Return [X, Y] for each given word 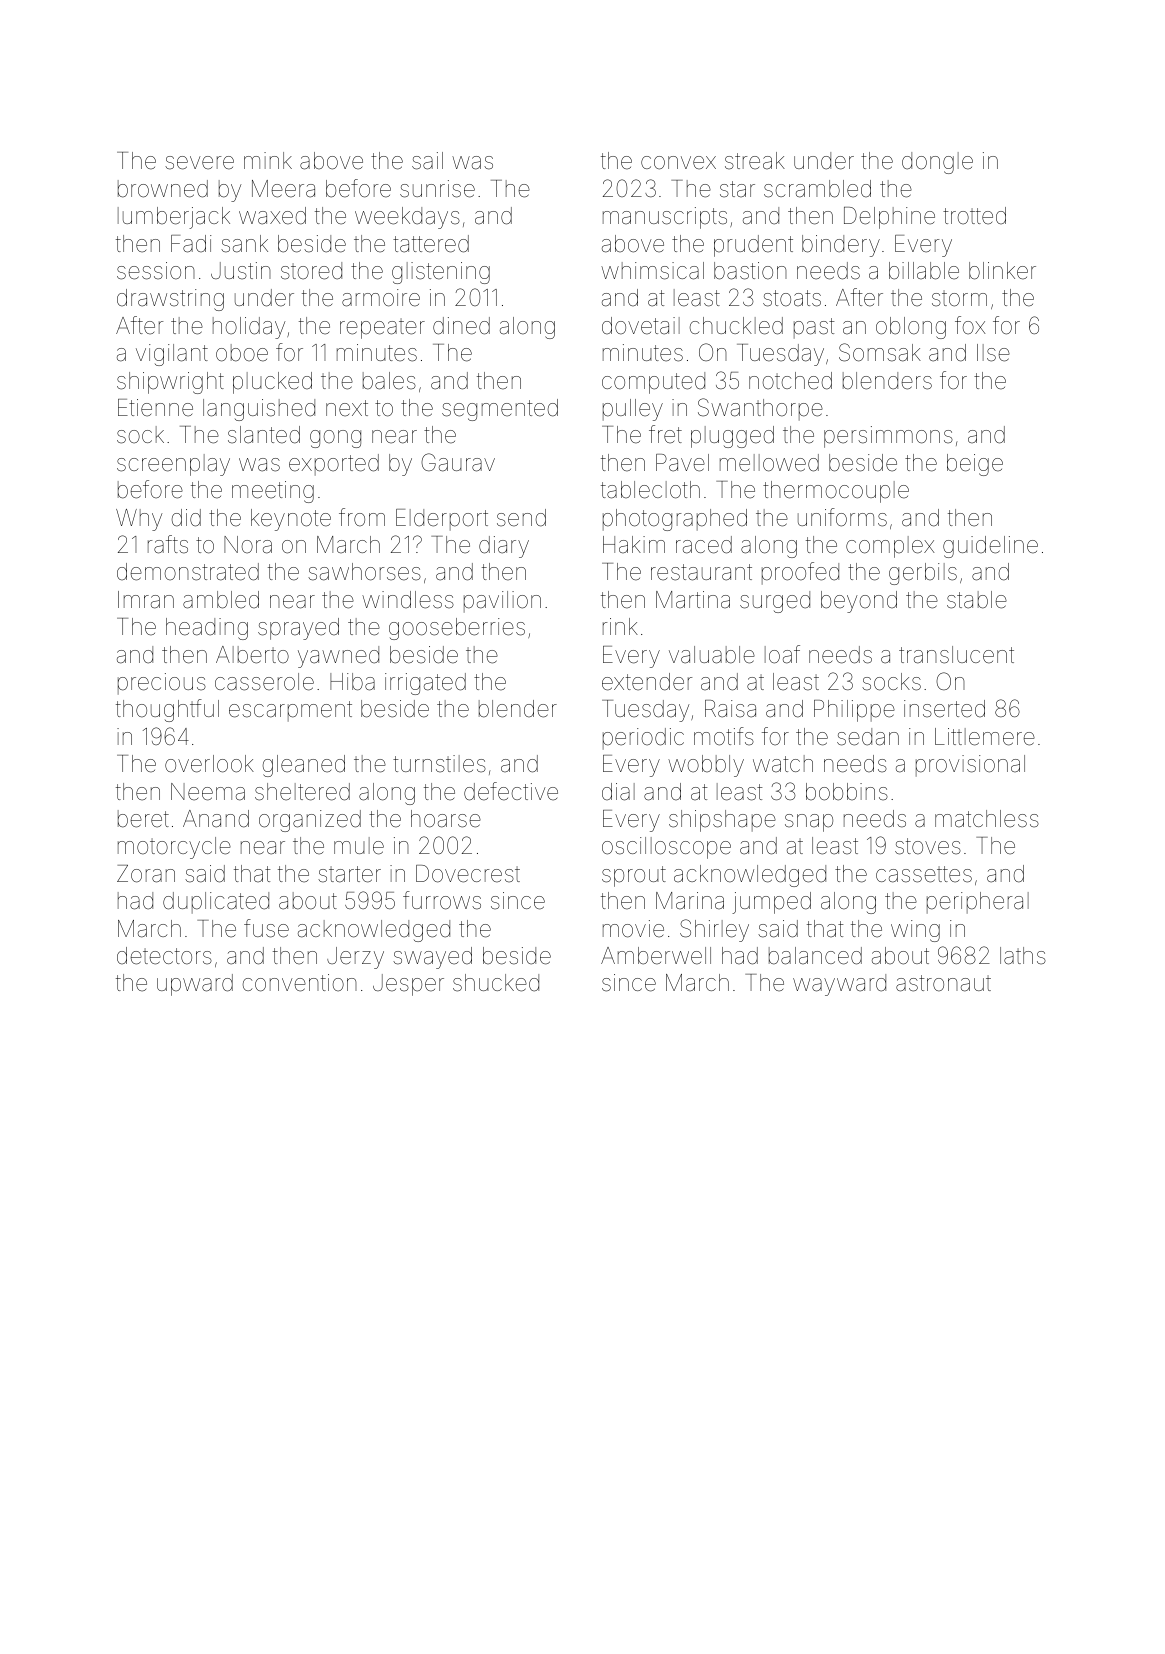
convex [678, 163]
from [362, 517]
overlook [209, 764]
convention [300, 983]
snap [809, 823]
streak [755, 161]
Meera [283, 189]
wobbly [706, 766]
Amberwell [656, 956]
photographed [675, 520]
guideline [990, 547]
